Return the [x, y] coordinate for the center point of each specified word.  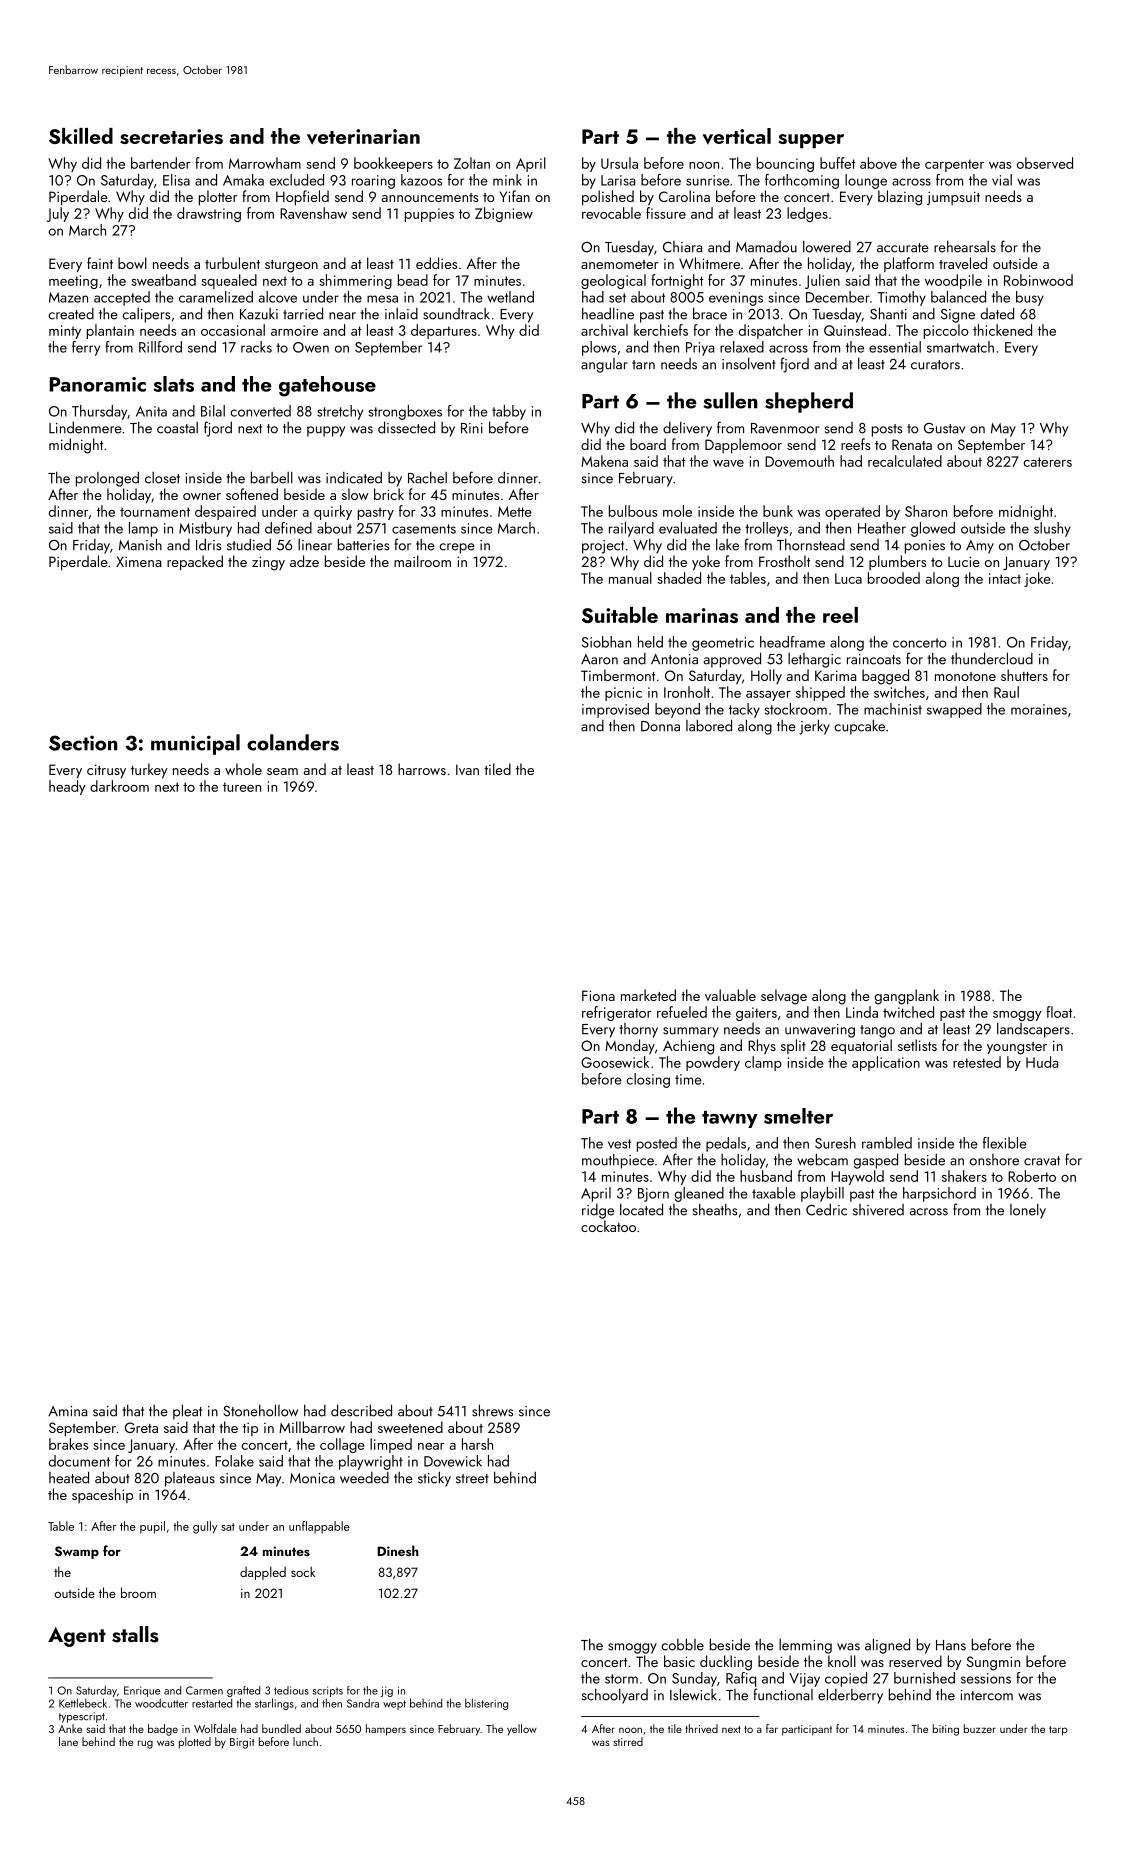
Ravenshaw [313, 213]
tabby [509, 412]
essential [895, 347]
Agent [77, 1637]
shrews [492, 1410]
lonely [1028, 1211]
